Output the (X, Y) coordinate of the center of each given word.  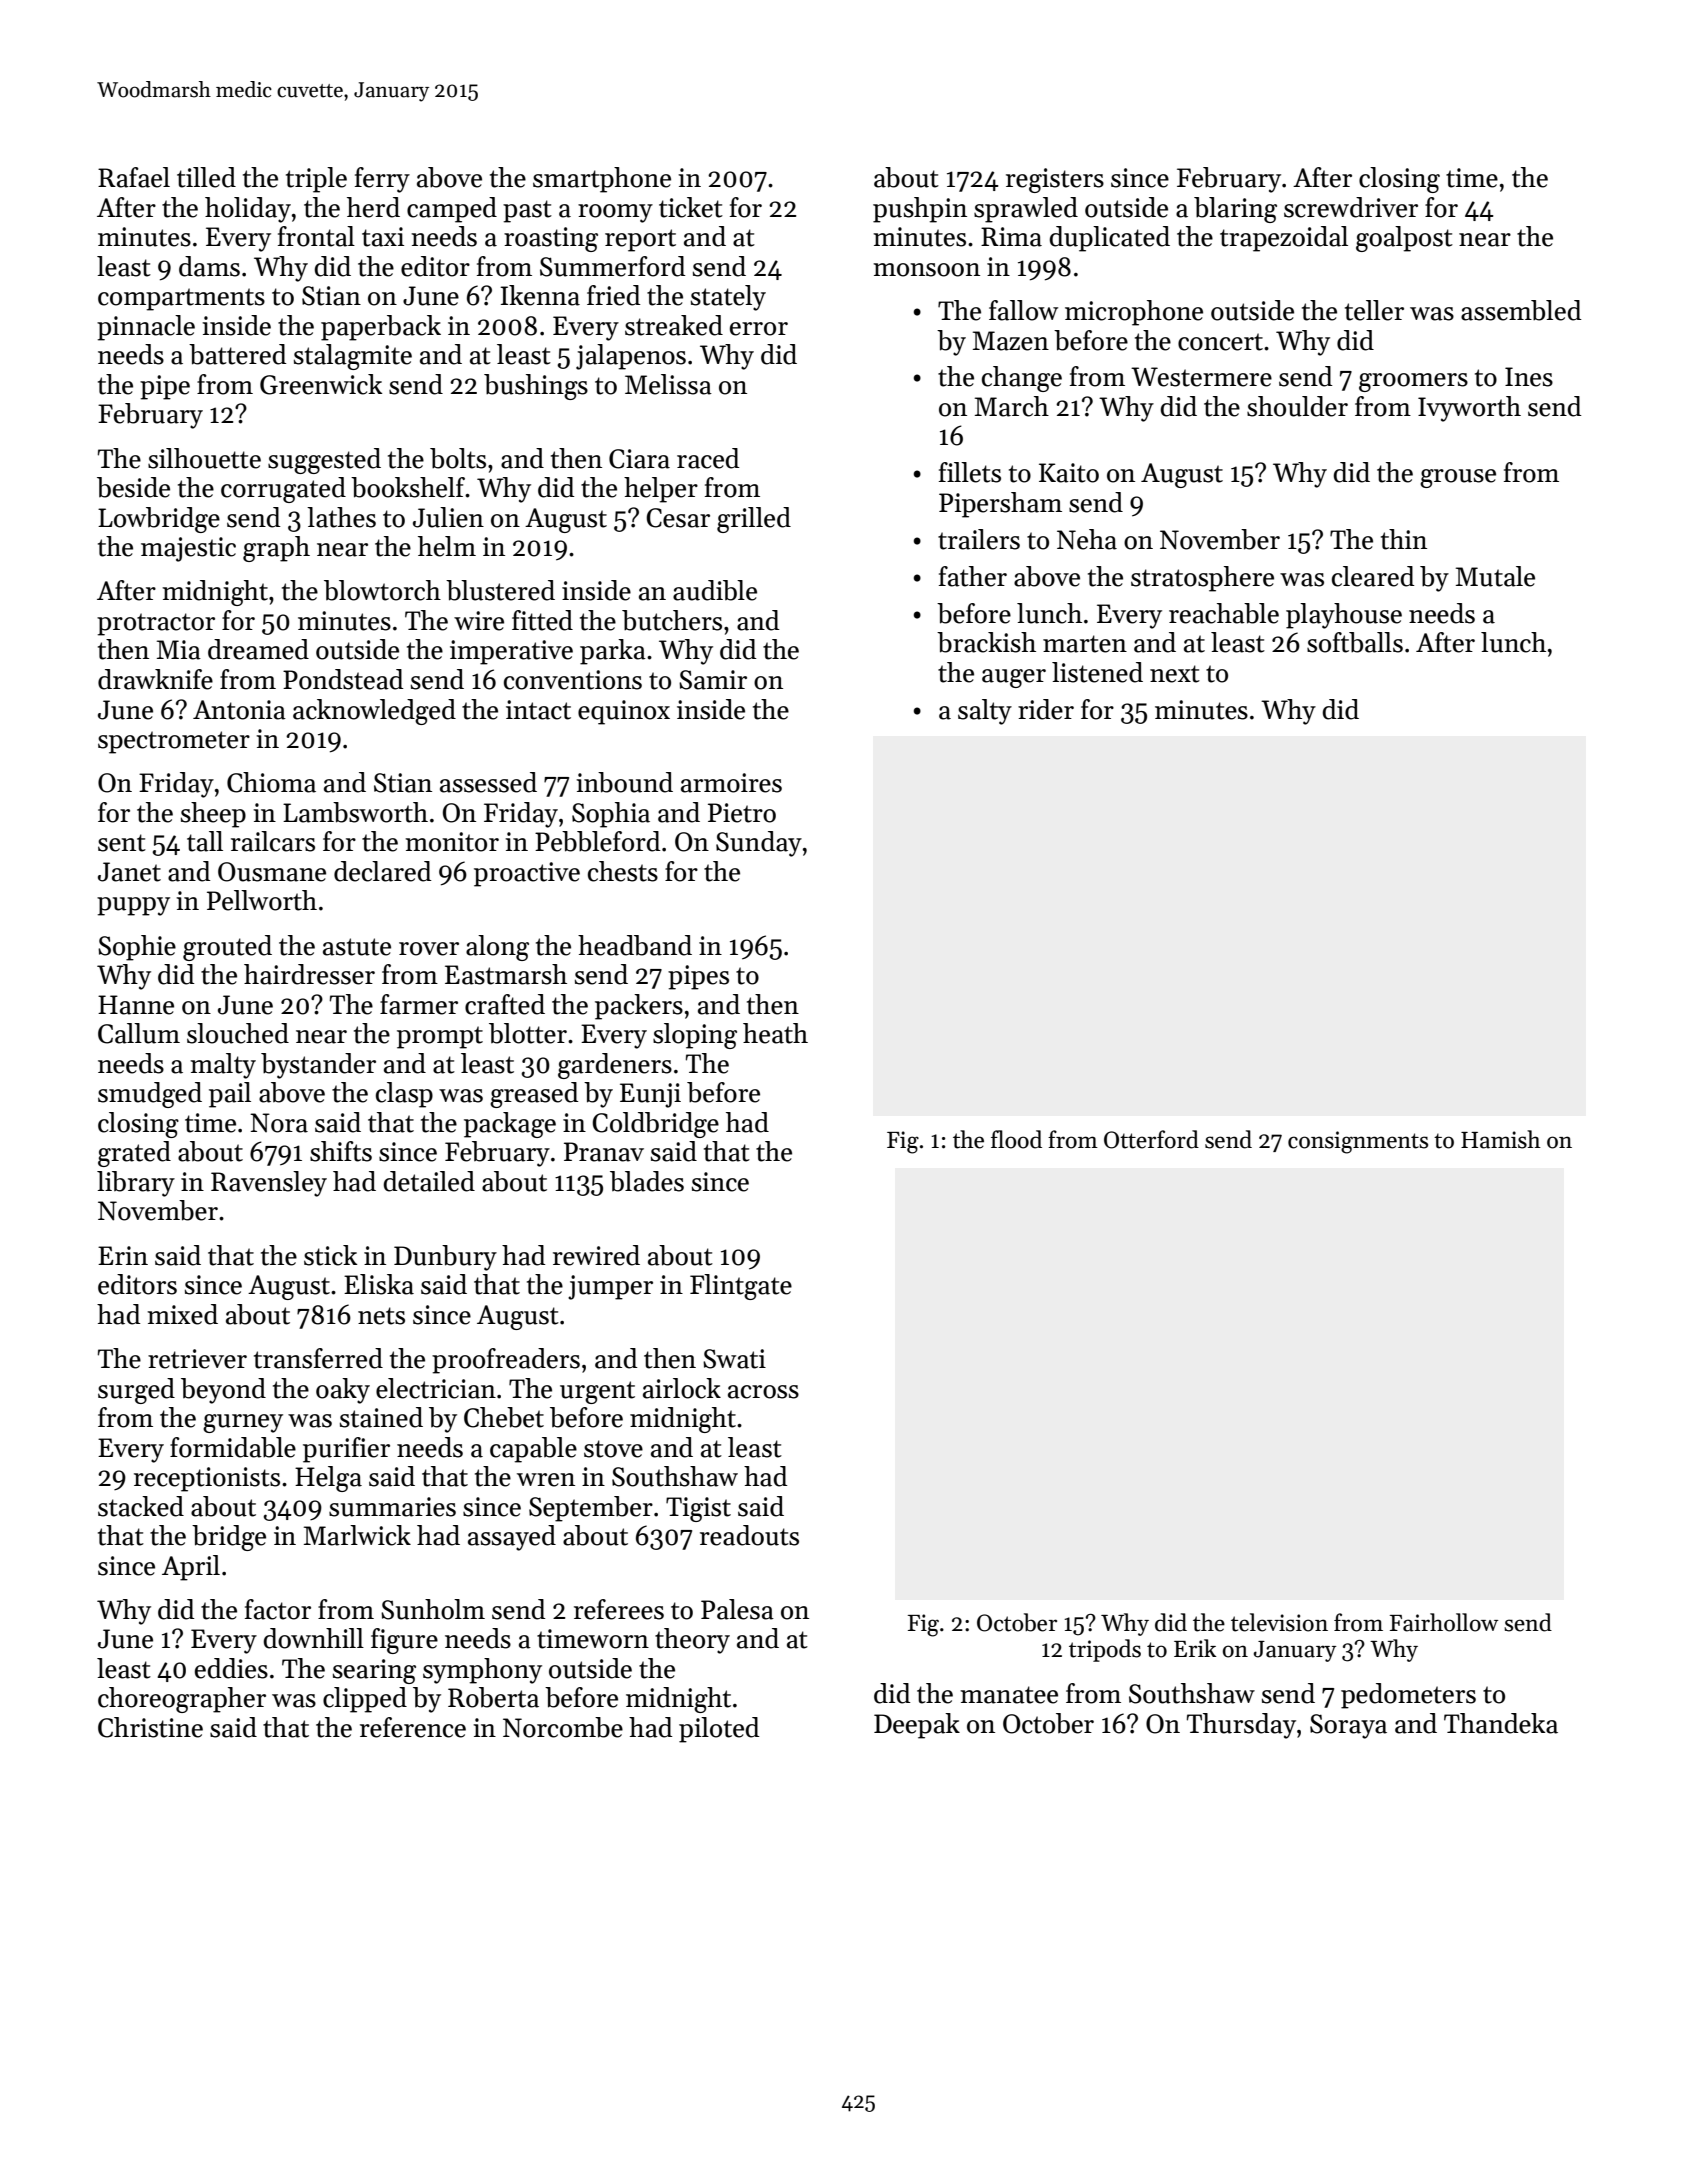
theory (692, 1641)
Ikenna (540, 295)
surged (136, 1391)
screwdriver (1351, 207)
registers (1055, 180)
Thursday (1241, 1726)
